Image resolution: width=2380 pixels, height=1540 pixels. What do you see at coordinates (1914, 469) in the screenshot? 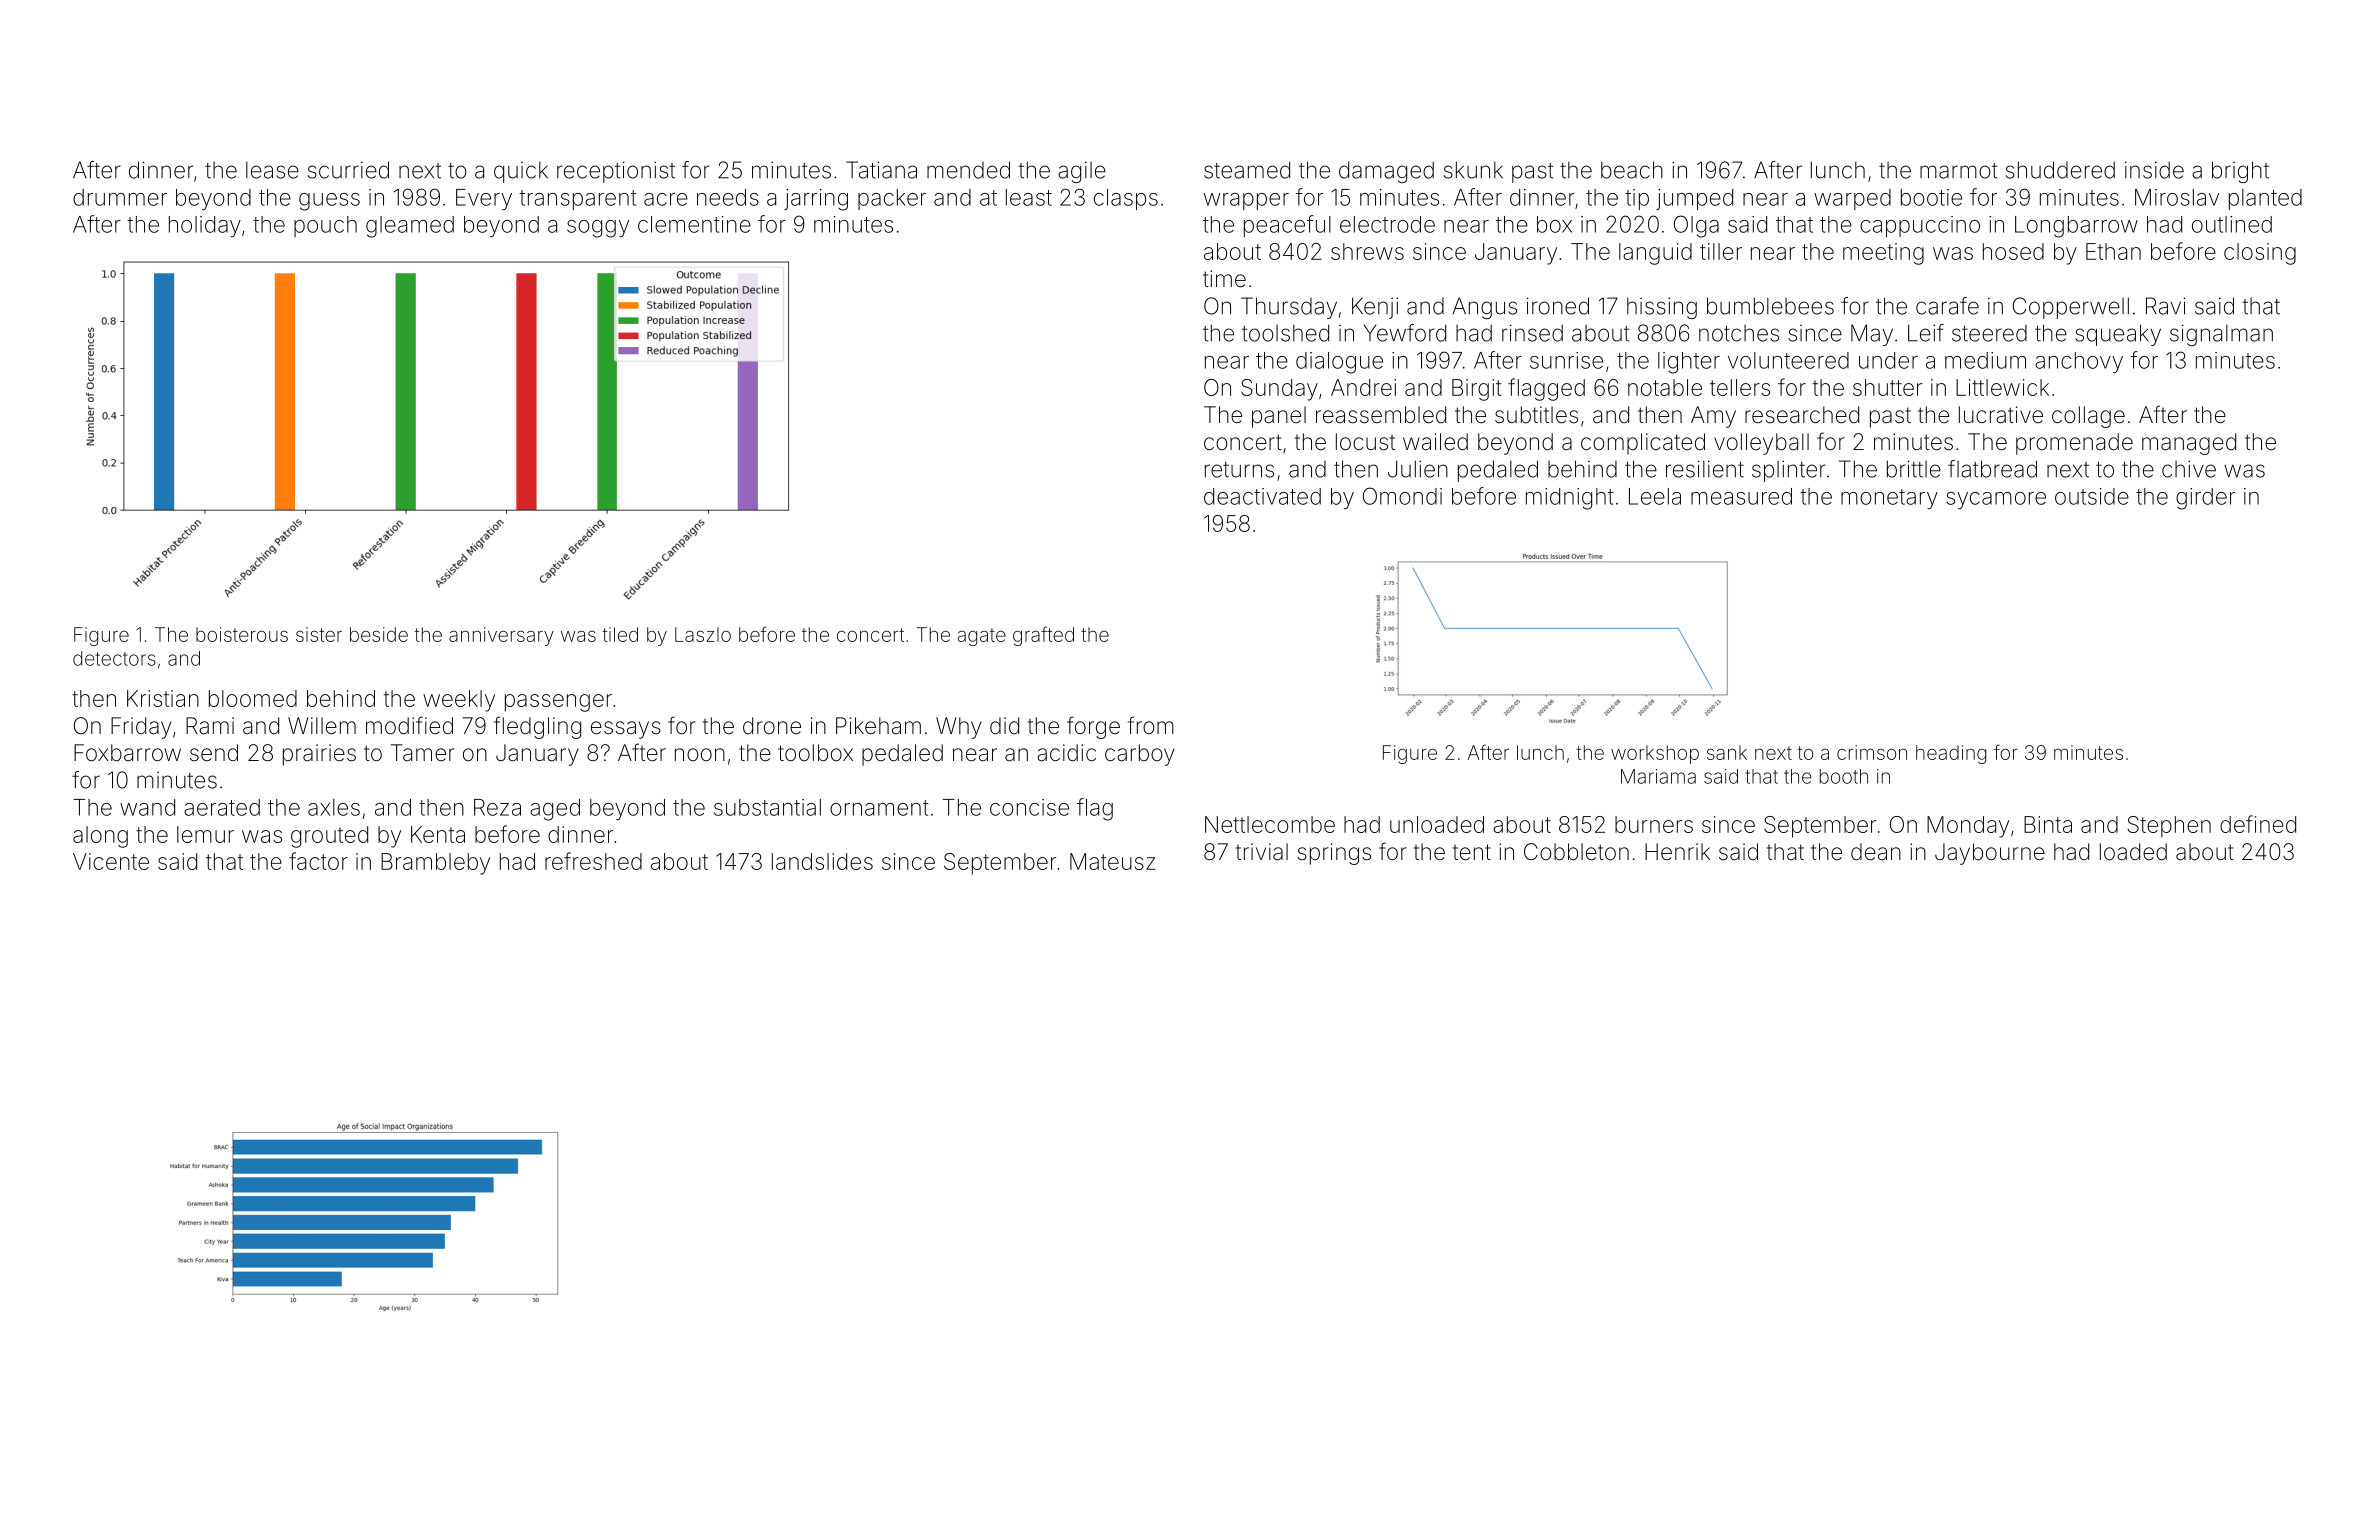
I see `brittle` at bounding box center [1914, 469].
